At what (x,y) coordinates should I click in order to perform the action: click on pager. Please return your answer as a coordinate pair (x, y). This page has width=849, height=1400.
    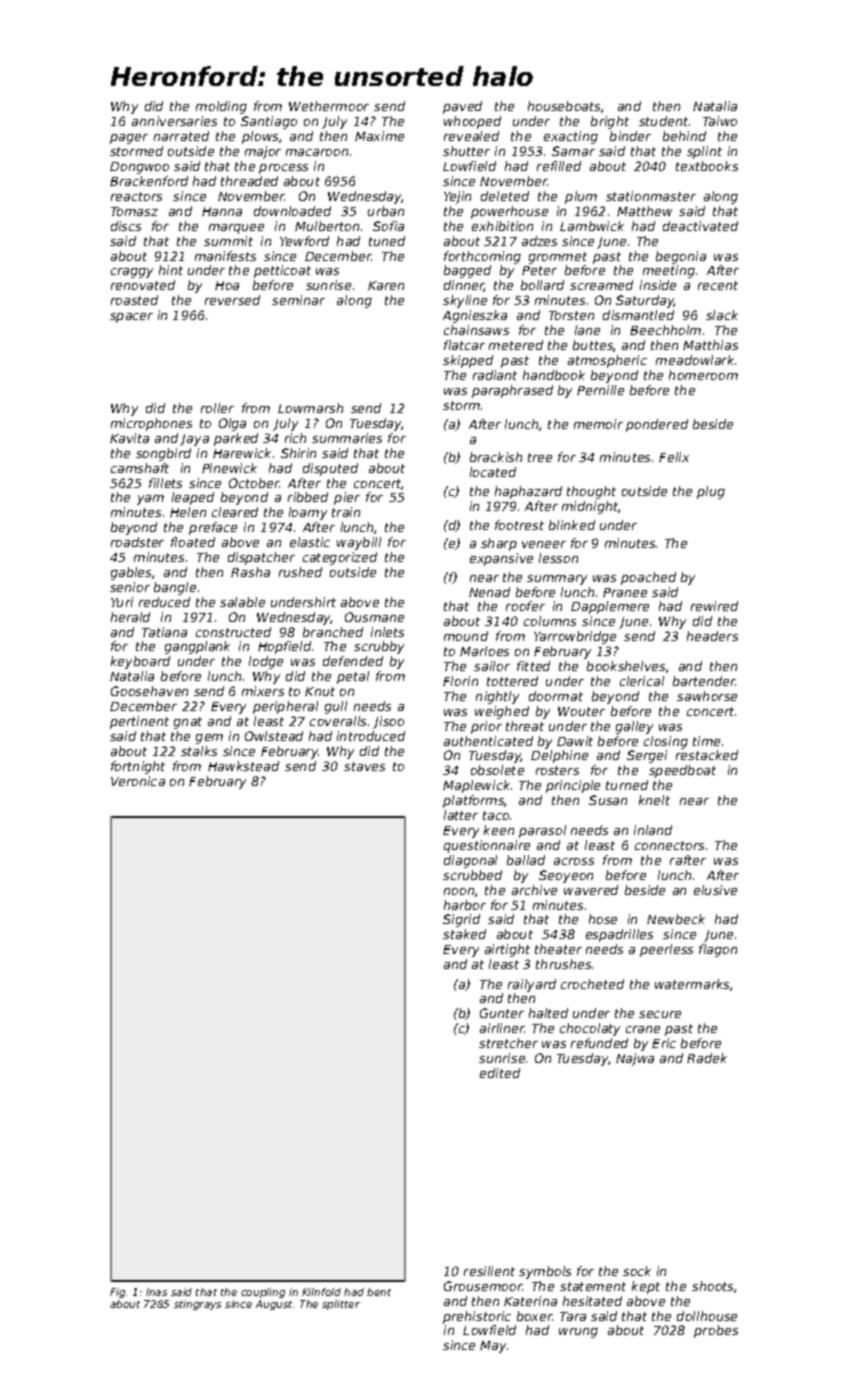
    Looking at the image, I should click on (129, 139).
